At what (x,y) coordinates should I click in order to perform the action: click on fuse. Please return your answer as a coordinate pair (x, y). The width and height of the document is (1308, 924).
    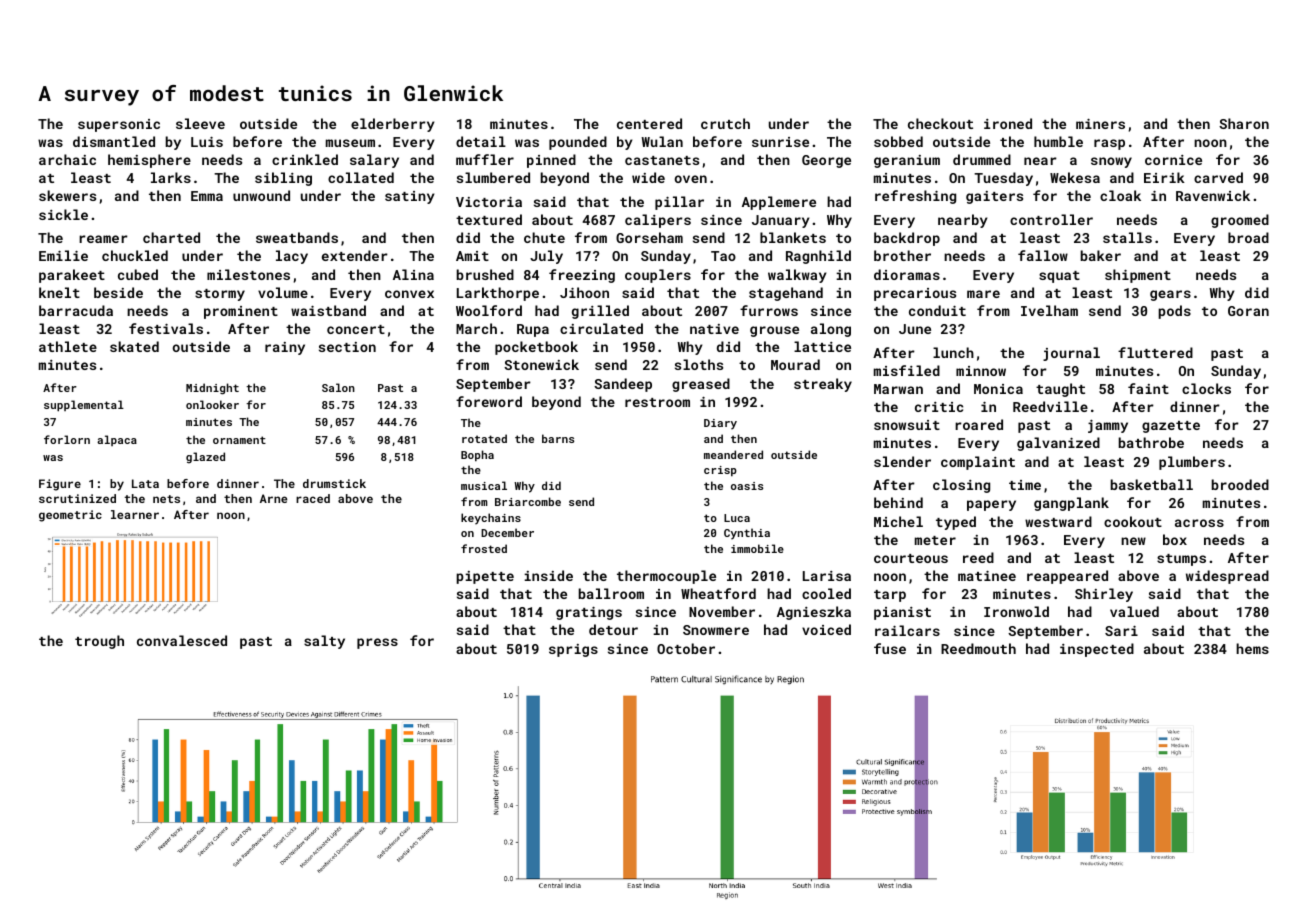
    Looking at the image, I should click on (890, 648).
